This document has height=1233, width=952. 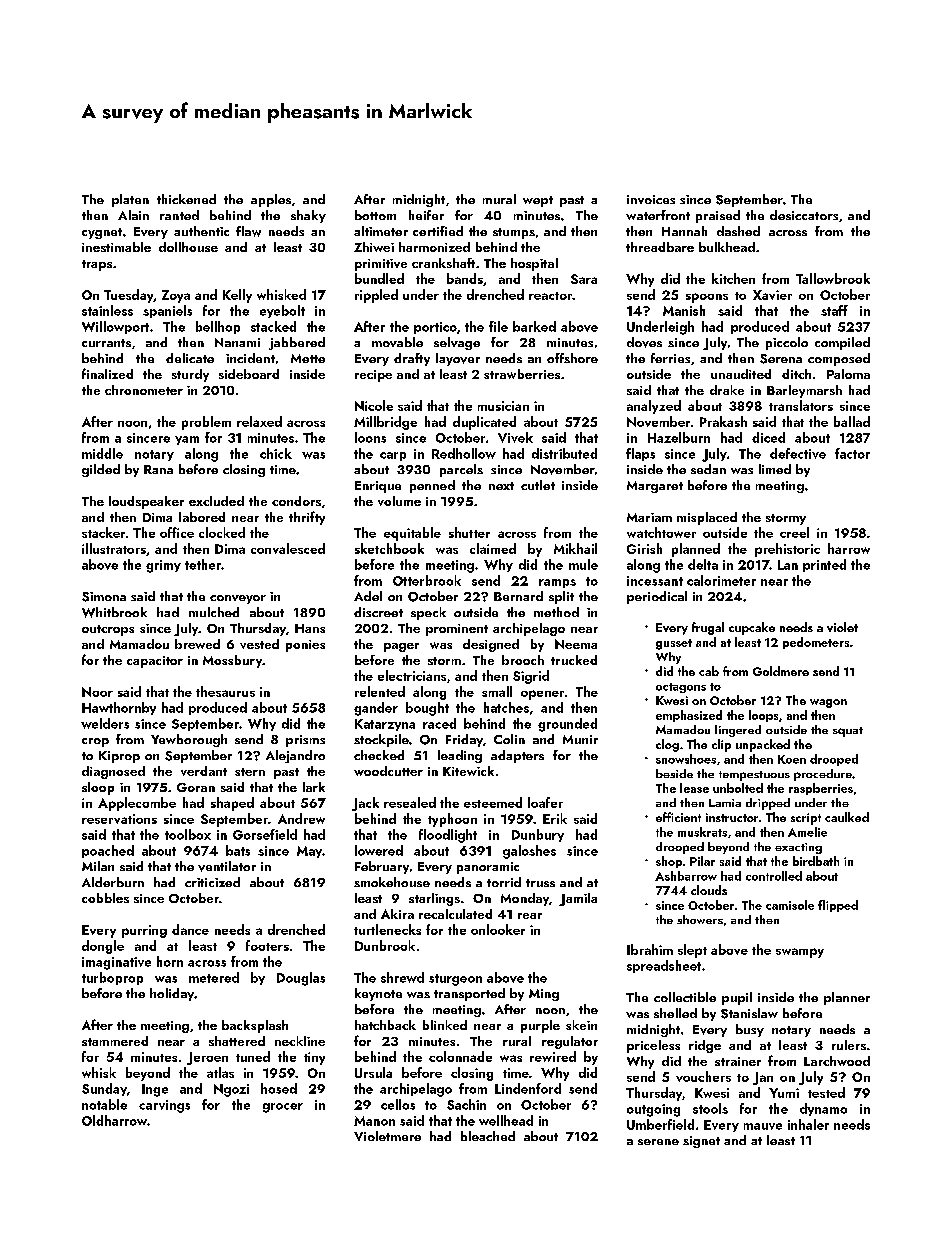 What do you see at coordinates (702, 832) in the document?
I see `muskrats` at bounding box center [702, 832].
